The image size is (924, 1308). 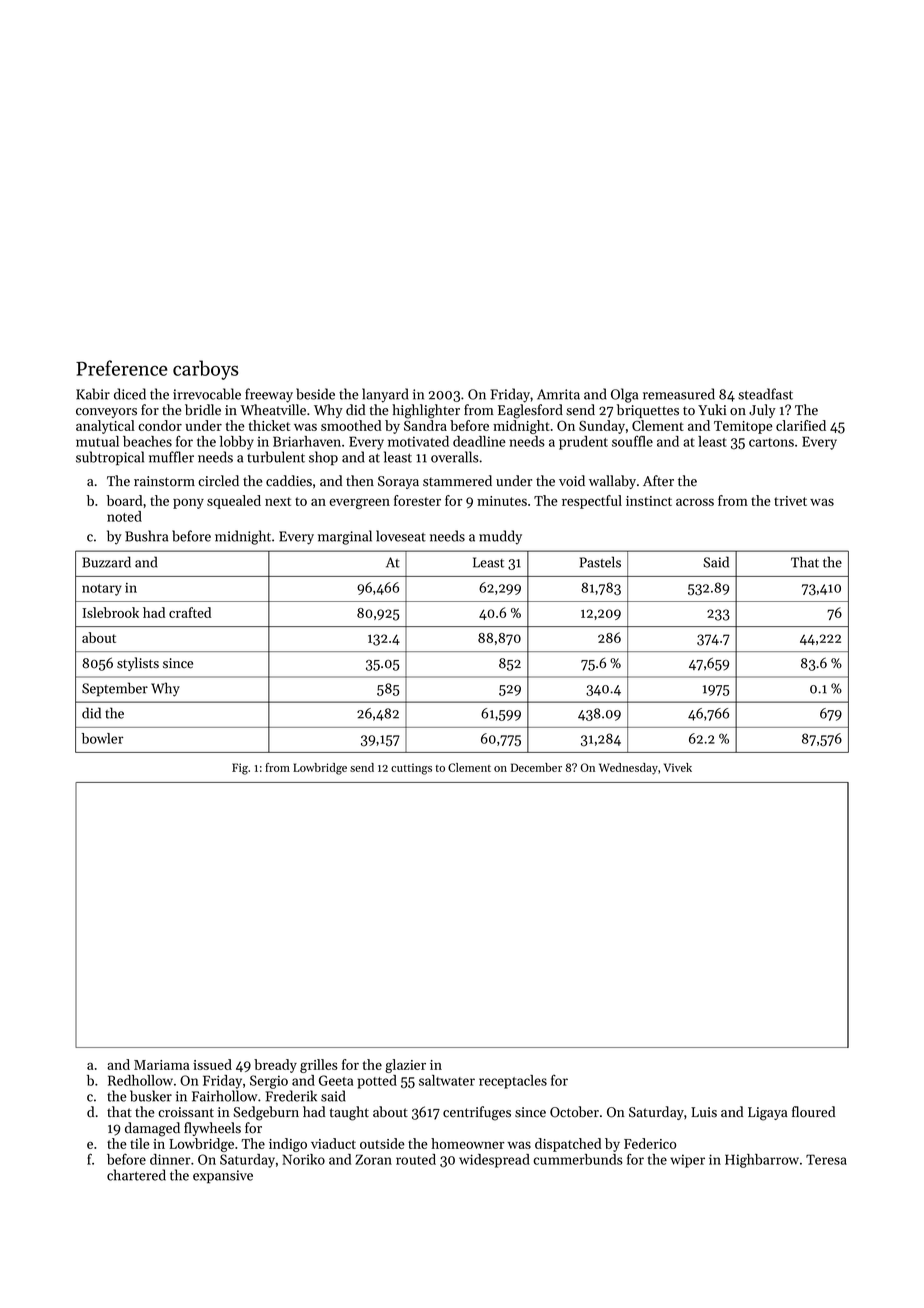 I want to click on bowler, so click(x=102, y=738).
